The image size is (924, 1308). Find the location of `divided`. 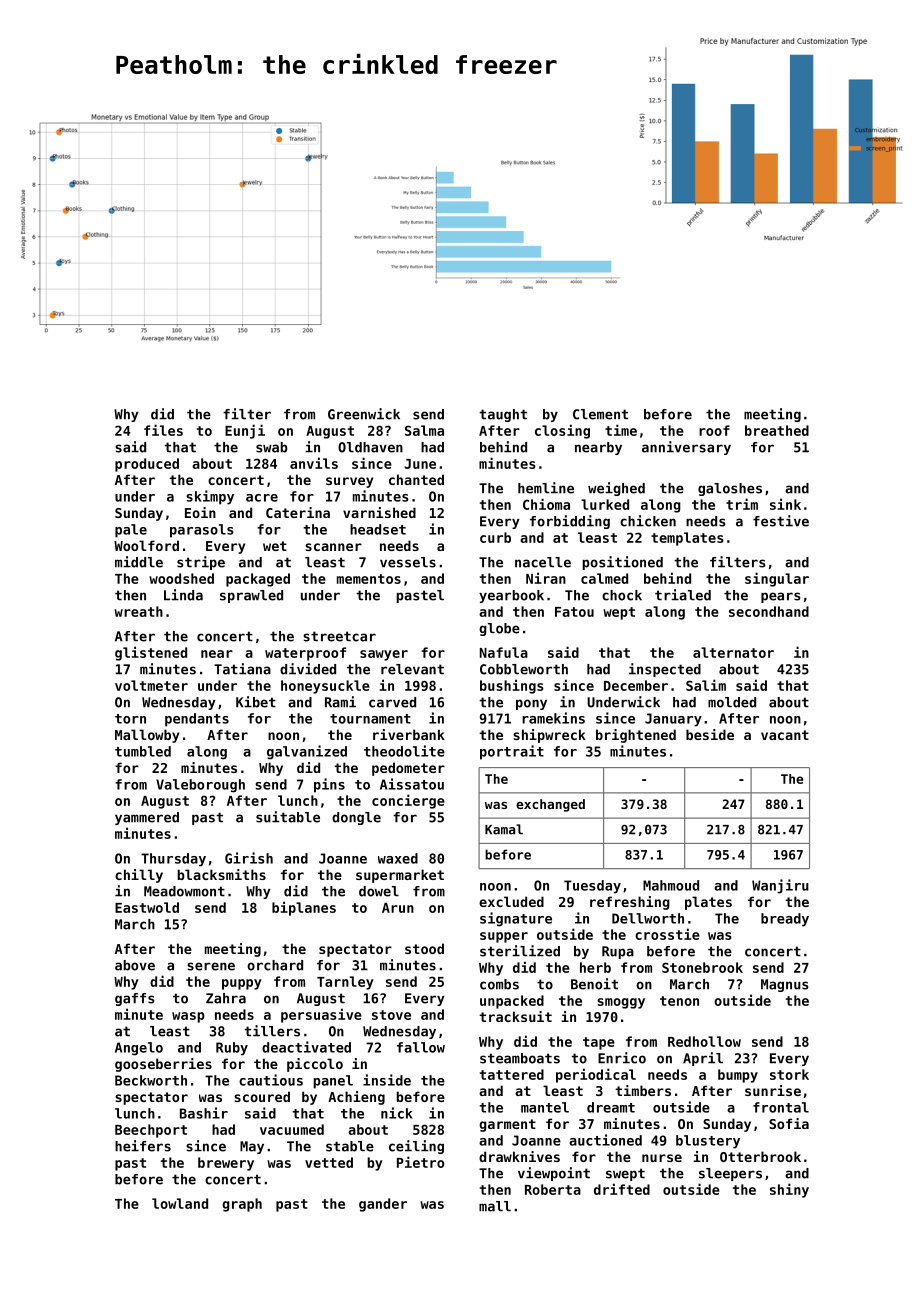

divided is located at coordinates (308, 669).
